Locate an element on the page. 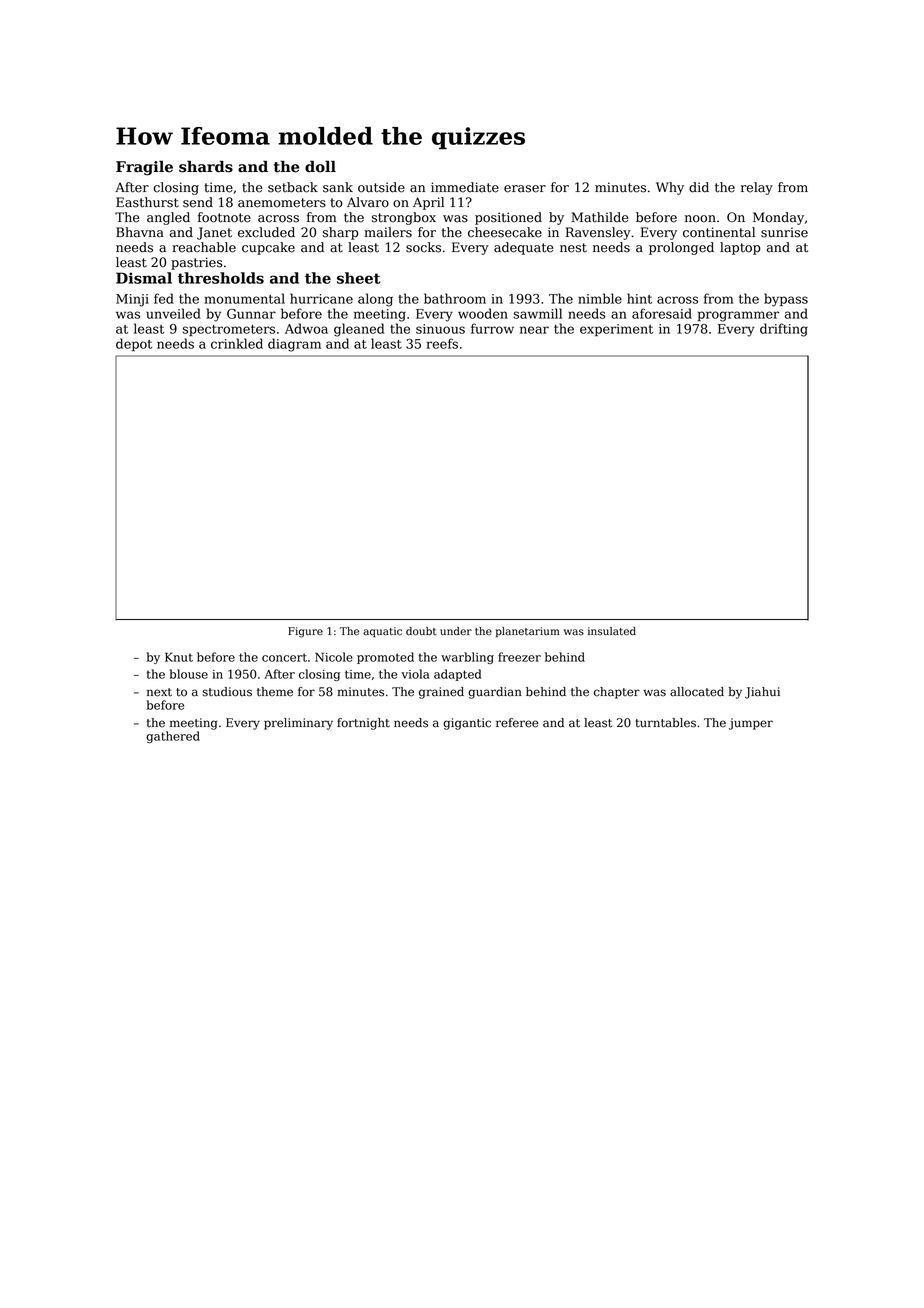 Image resolution: width=924 pixels, height=1308 pixels. reefs is located at coordinates (442, 343).
